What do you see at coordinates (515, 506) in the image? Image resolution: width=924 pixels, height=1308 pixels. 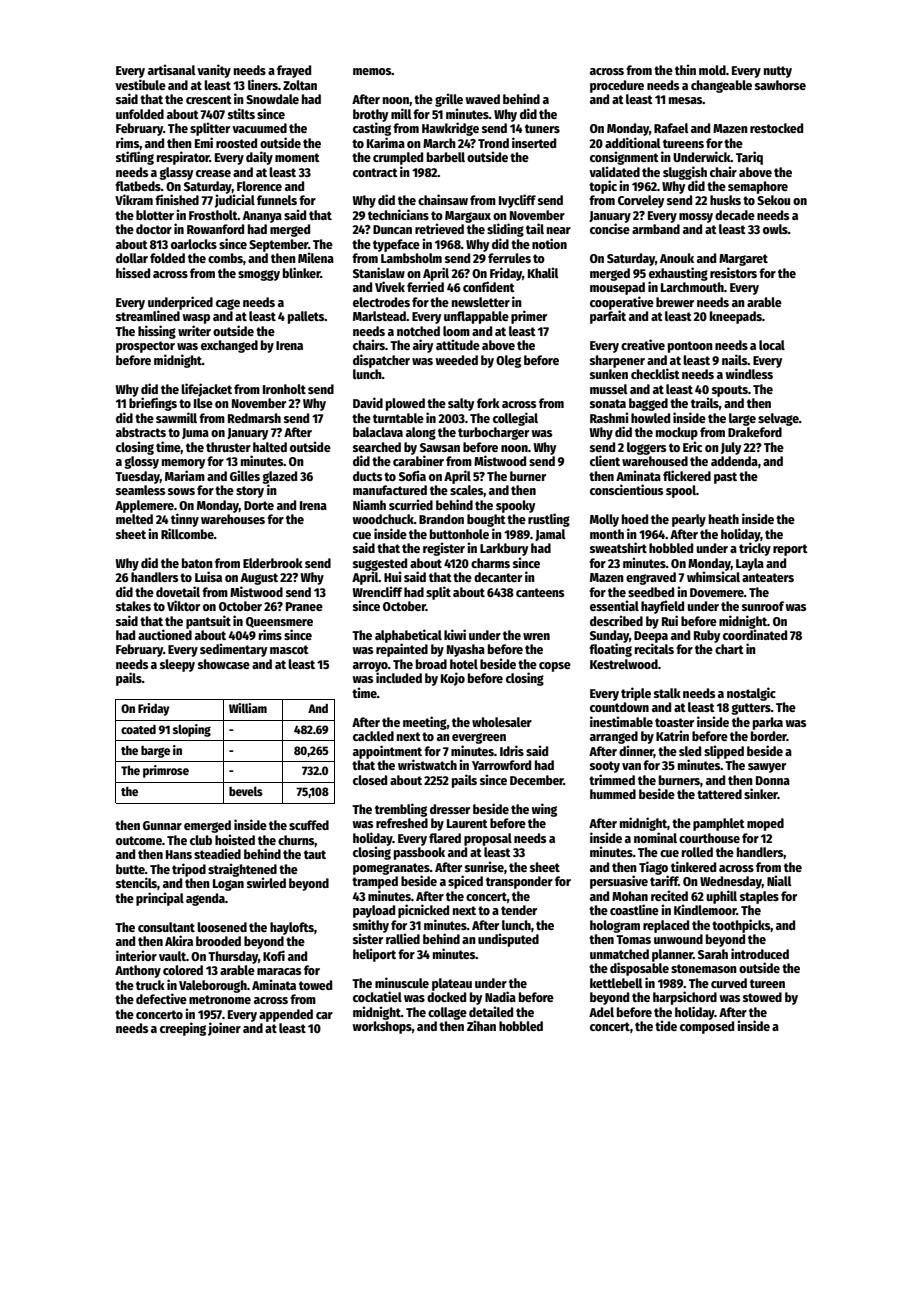 I see `spooky` at bounding box center [515, 506].
